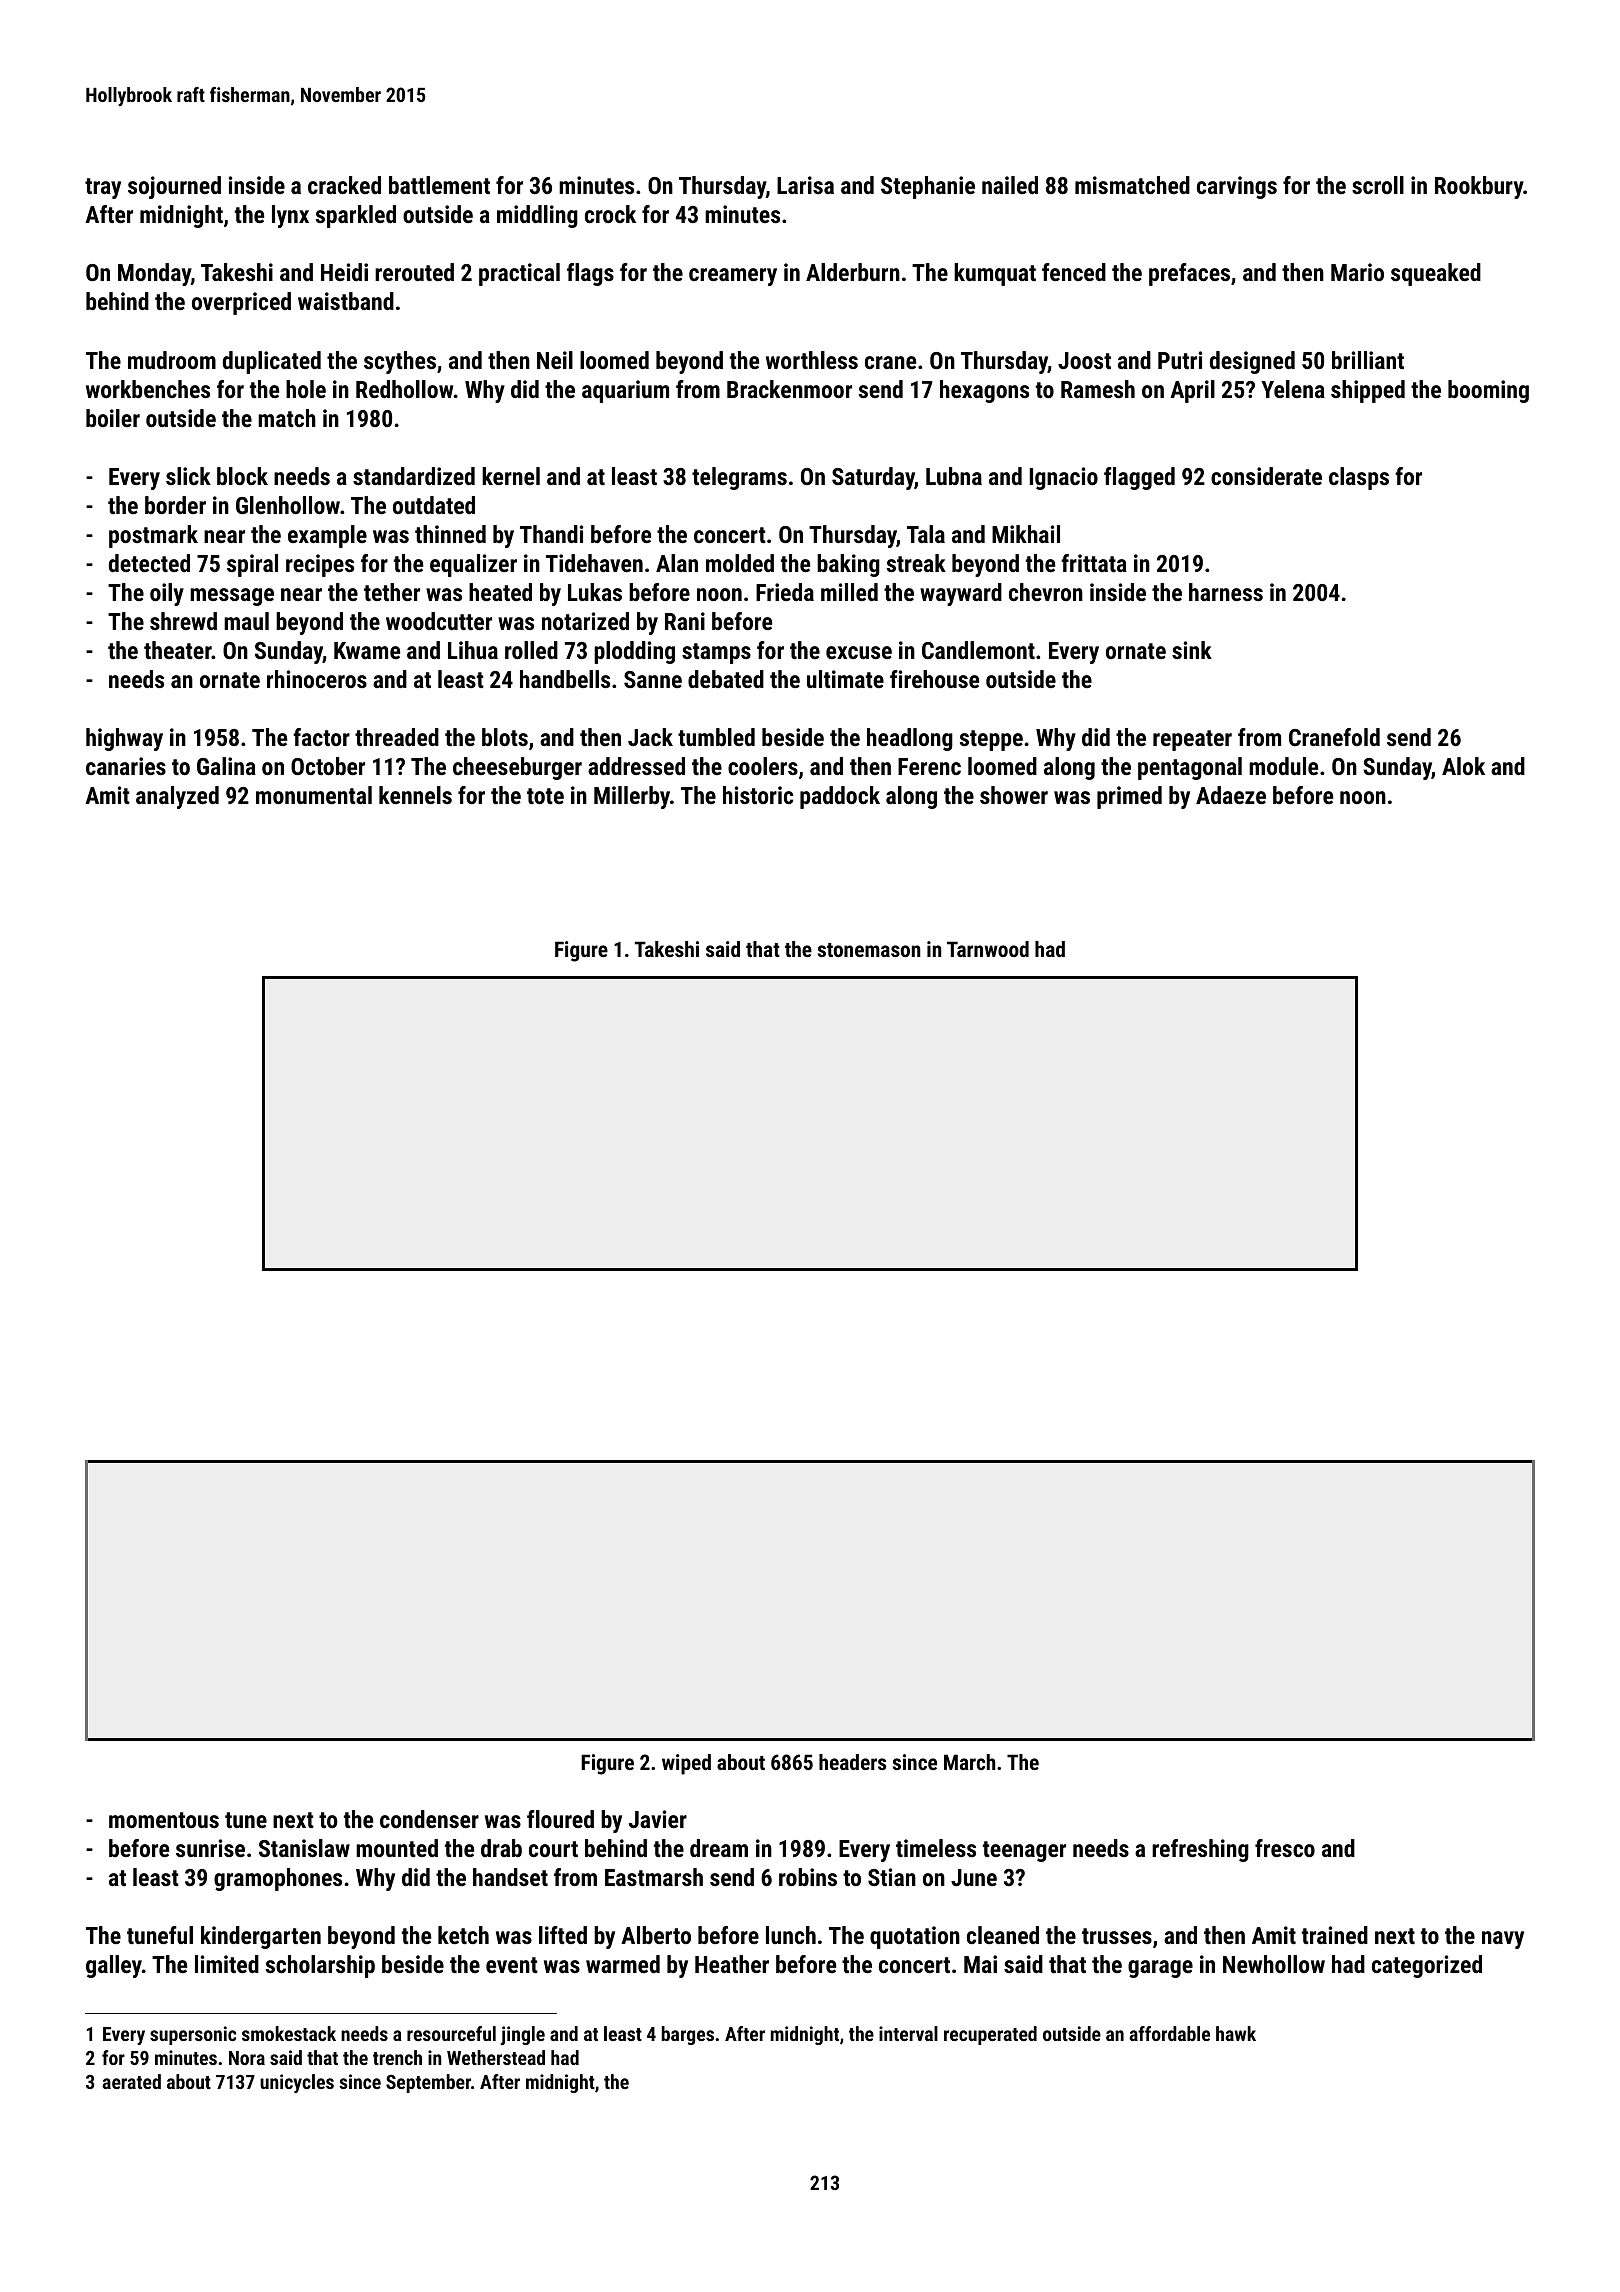 The width and height of the page is (1620, 2292). What do you see at coordinates (153, 536) in the page?
I see `postmark` at bounding box center [153, 536].
